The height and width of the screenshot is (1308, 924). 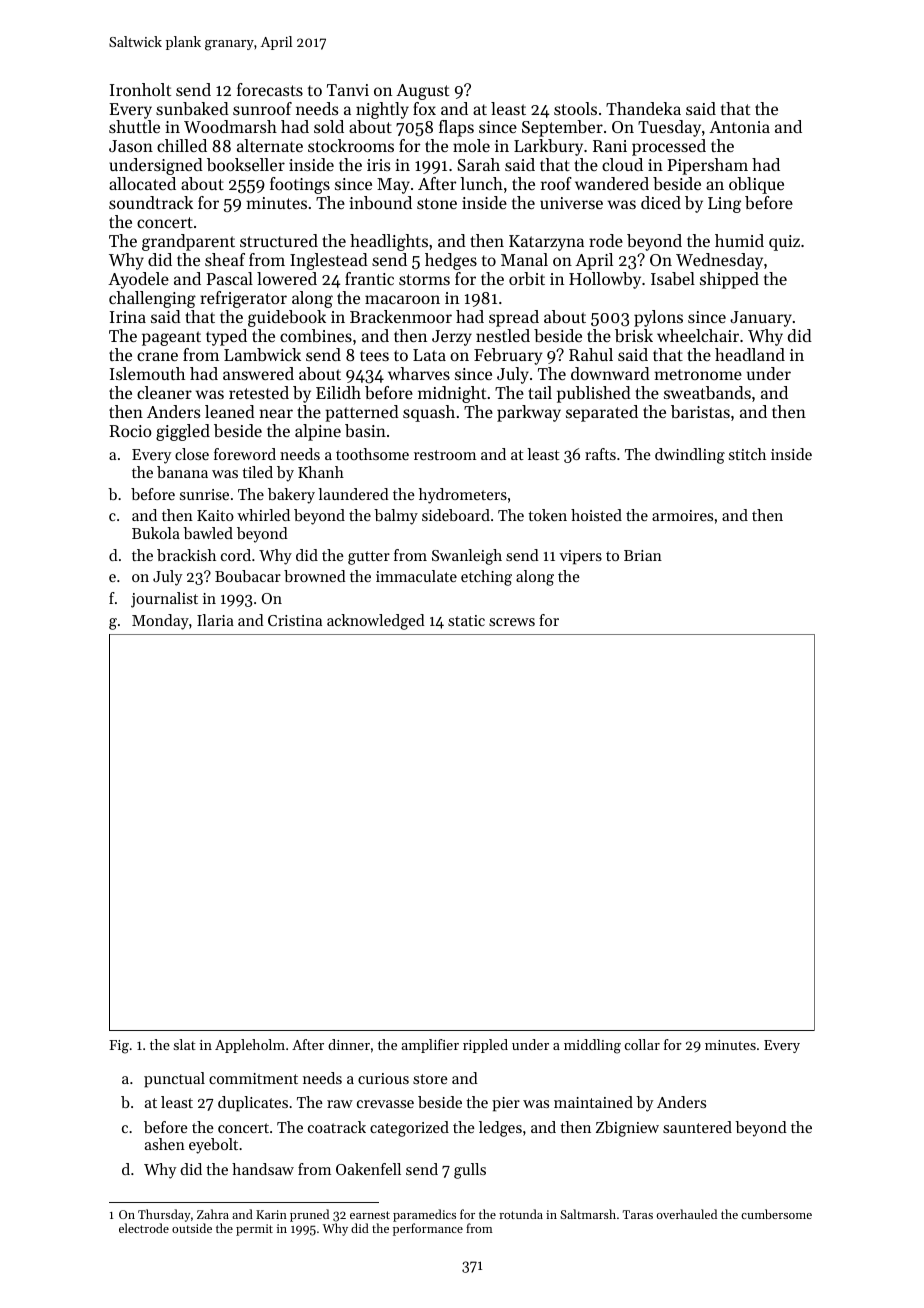 I want to click on slat, so click(x=185, y=1044).
